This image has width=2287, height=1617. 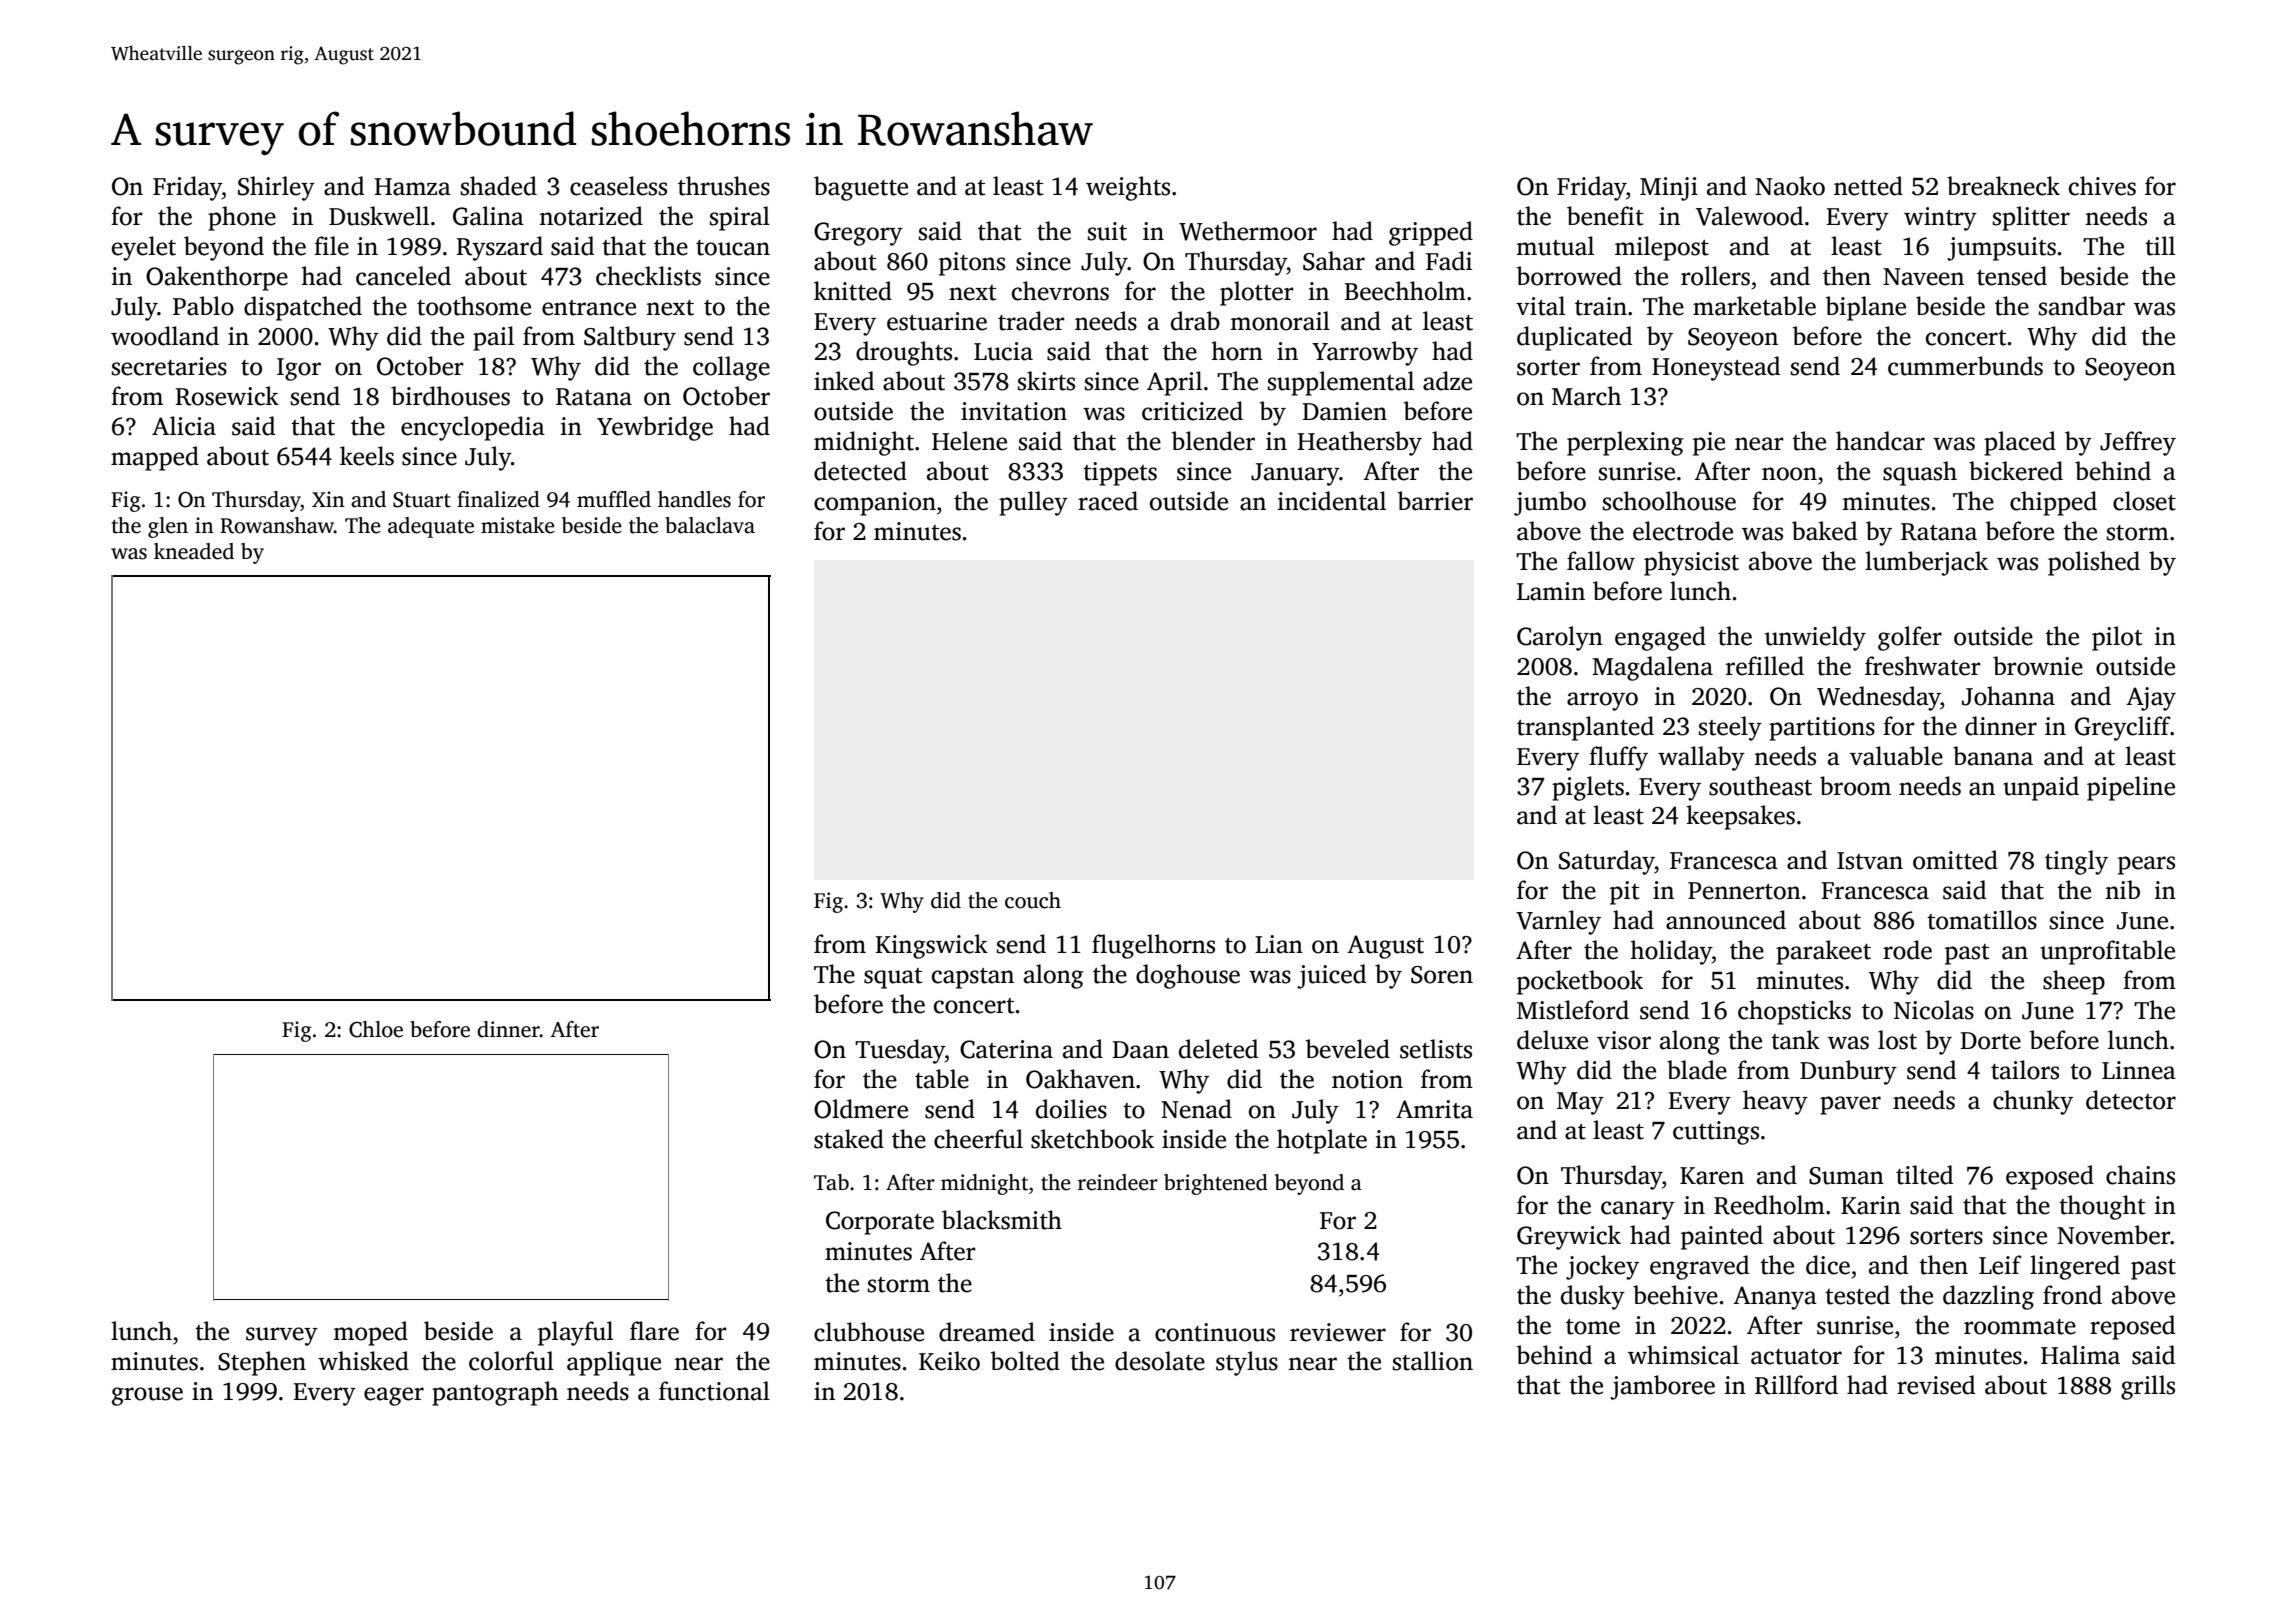 I want to click on Heathersby, so click(x=1359, y=443).
